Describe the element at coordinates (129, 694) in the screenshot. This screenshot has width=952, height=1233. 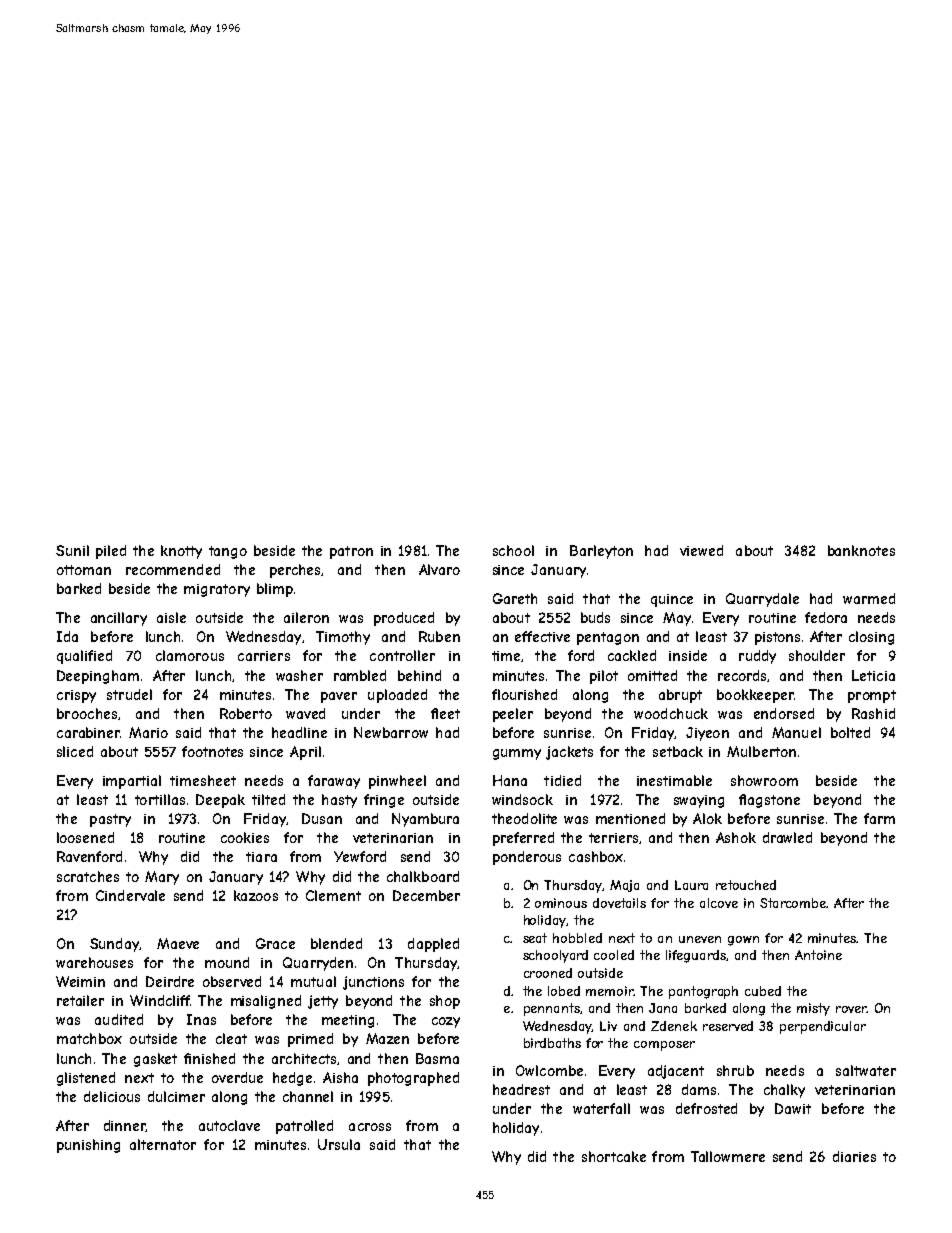
I see `strudel` at that location.
